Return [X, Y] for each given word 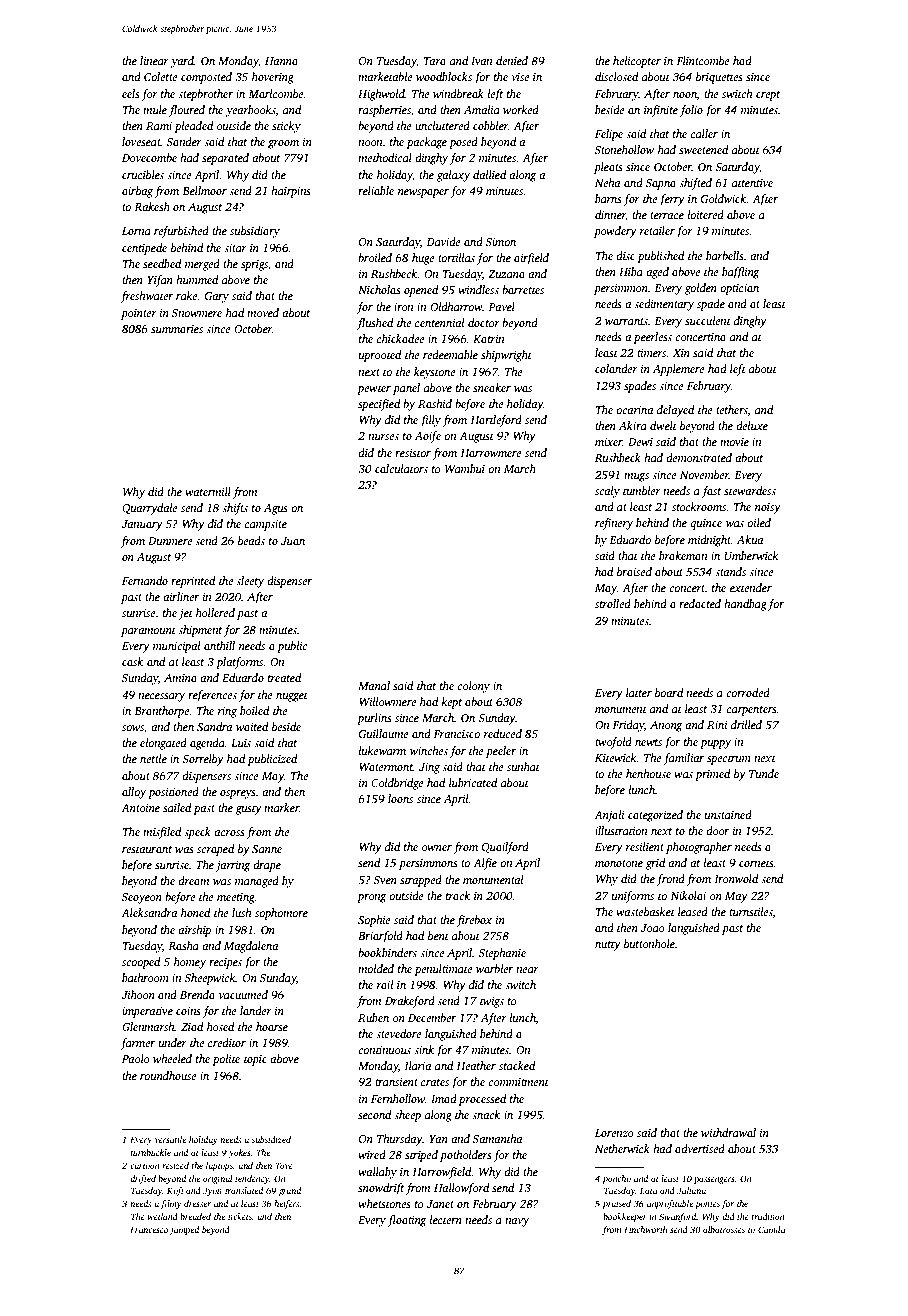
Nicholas [379, 289]
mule [155, 109]
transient [396, 1082]
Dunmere [170, 541]
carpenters [752, 711]
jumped [184, 1230]
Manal [374, 685]
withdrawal [728, 1132]
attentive [752, 183]
